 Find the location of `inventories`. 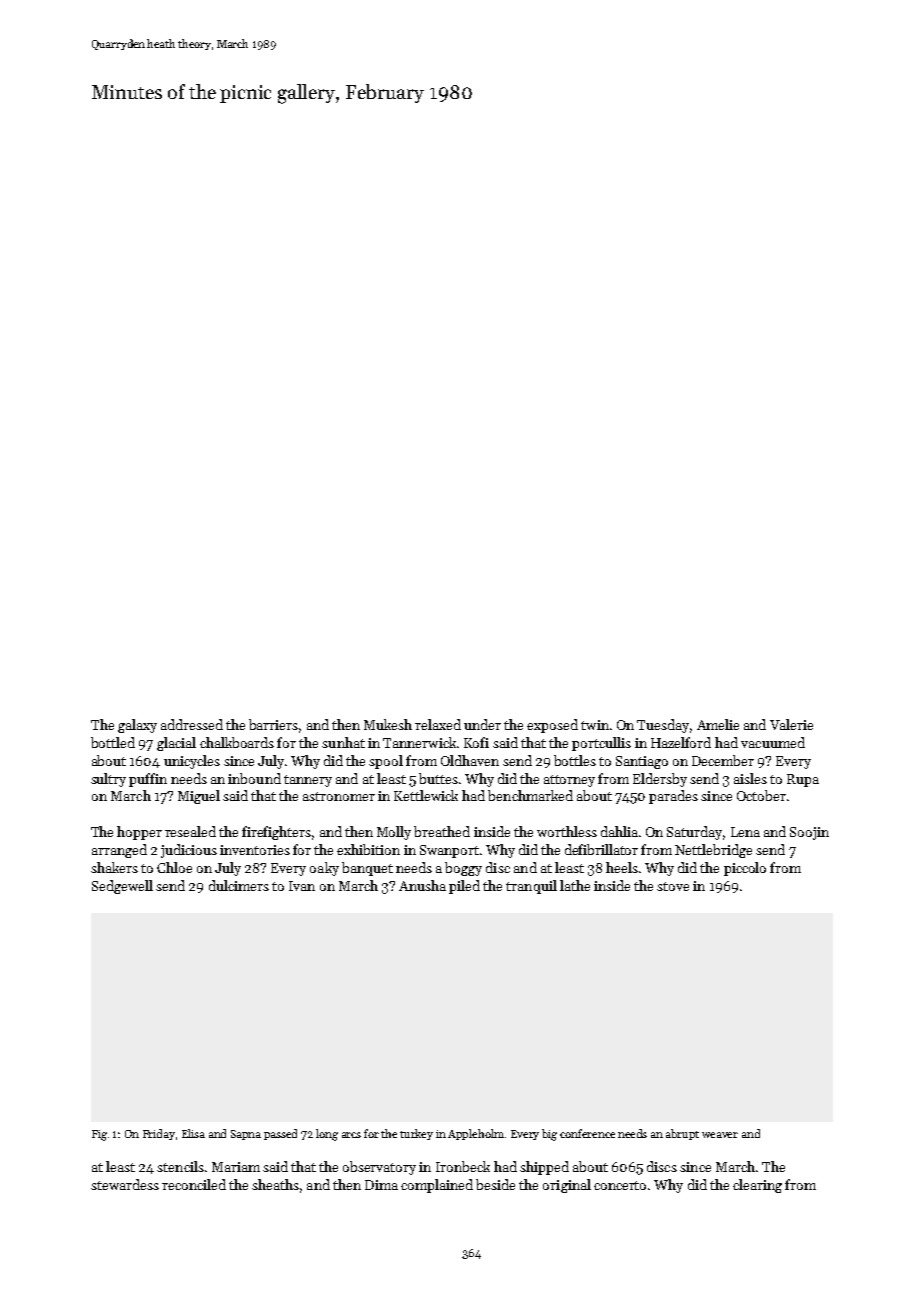

inventories is located at coordinates (255, 850).
